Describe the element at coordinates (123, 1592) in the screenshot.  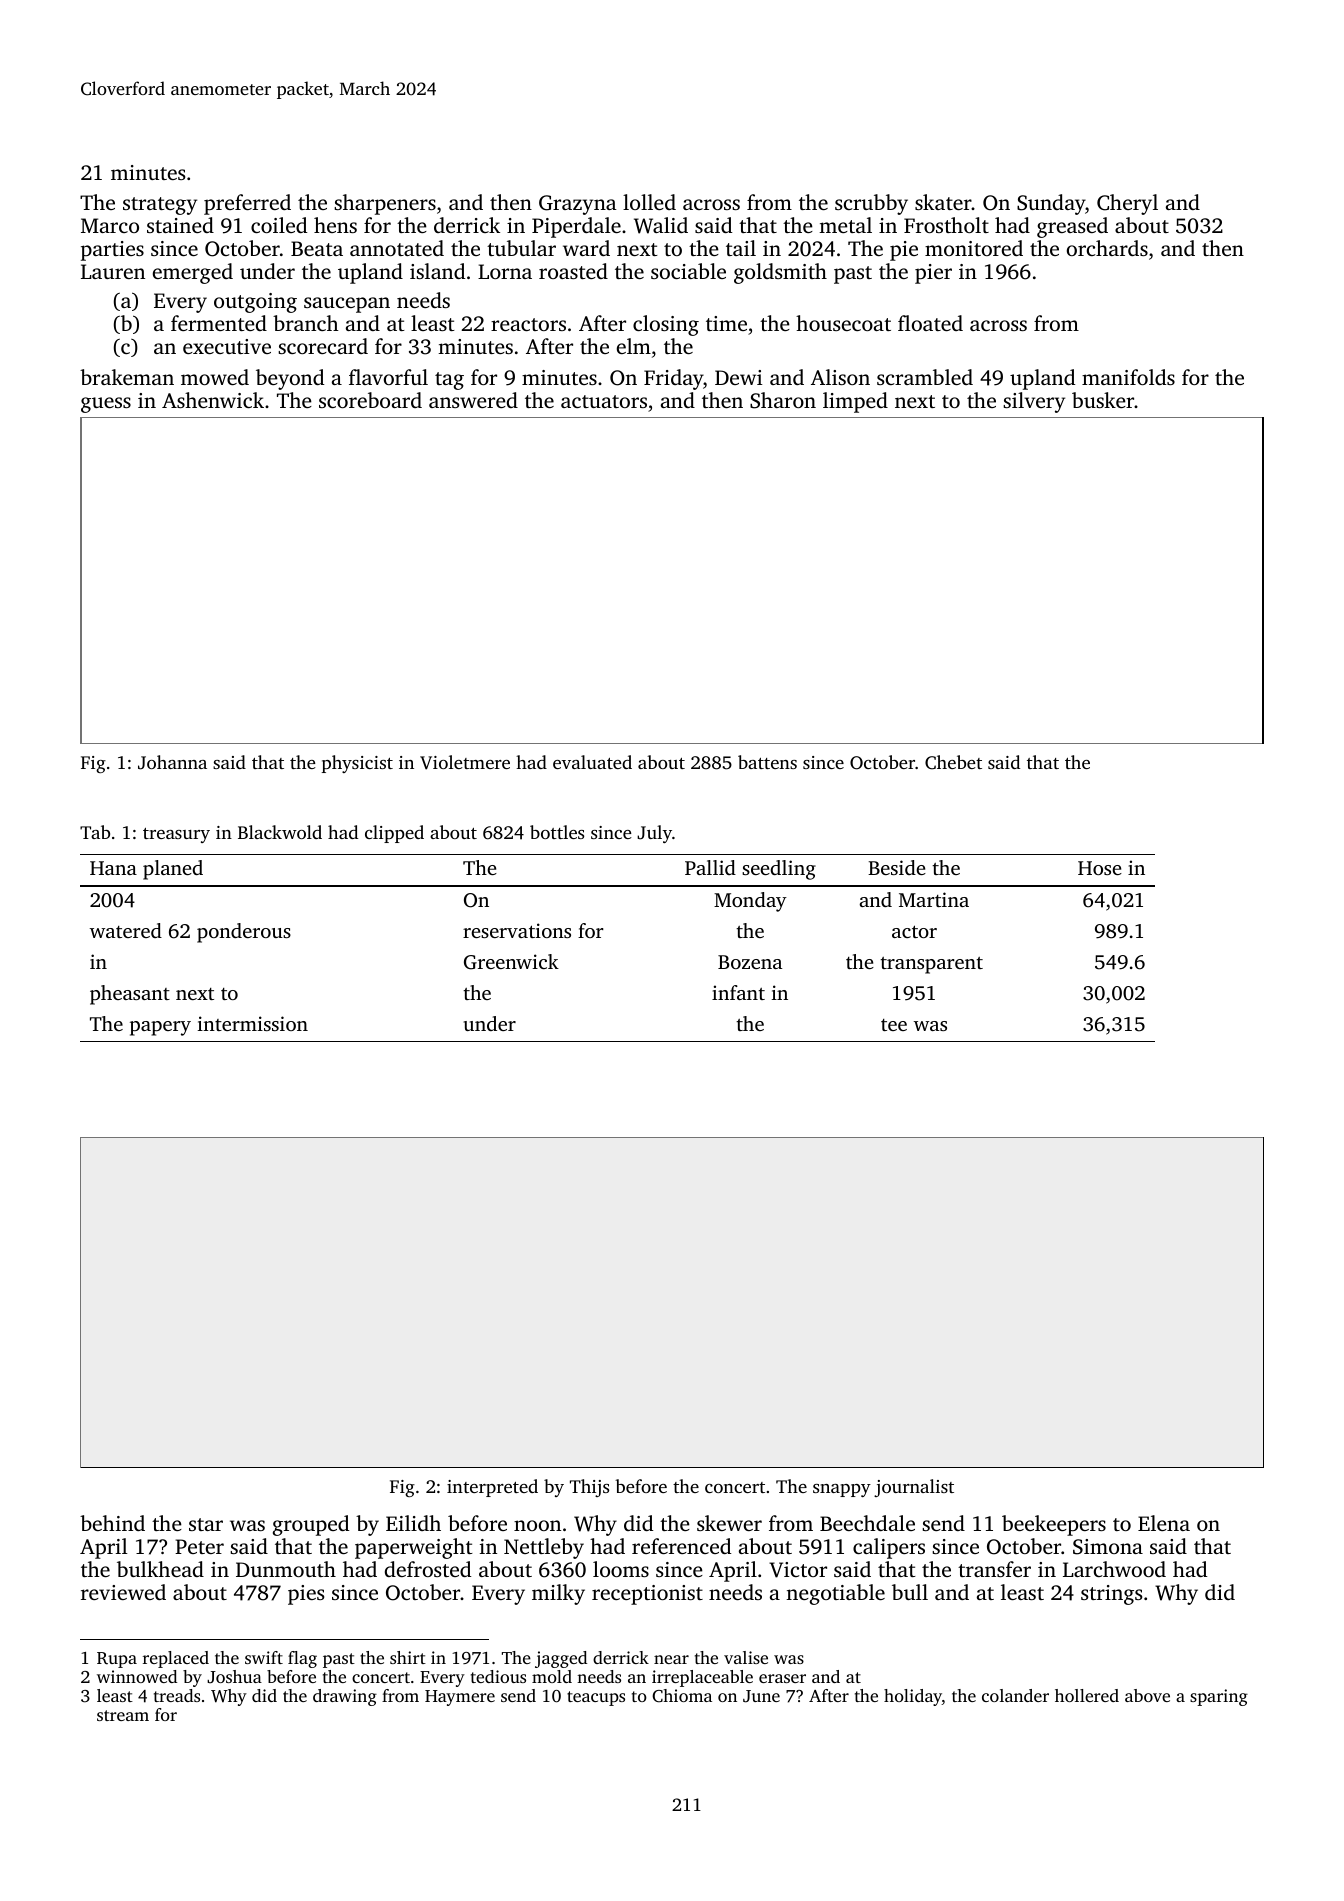
I see `reviewed` at that location.
